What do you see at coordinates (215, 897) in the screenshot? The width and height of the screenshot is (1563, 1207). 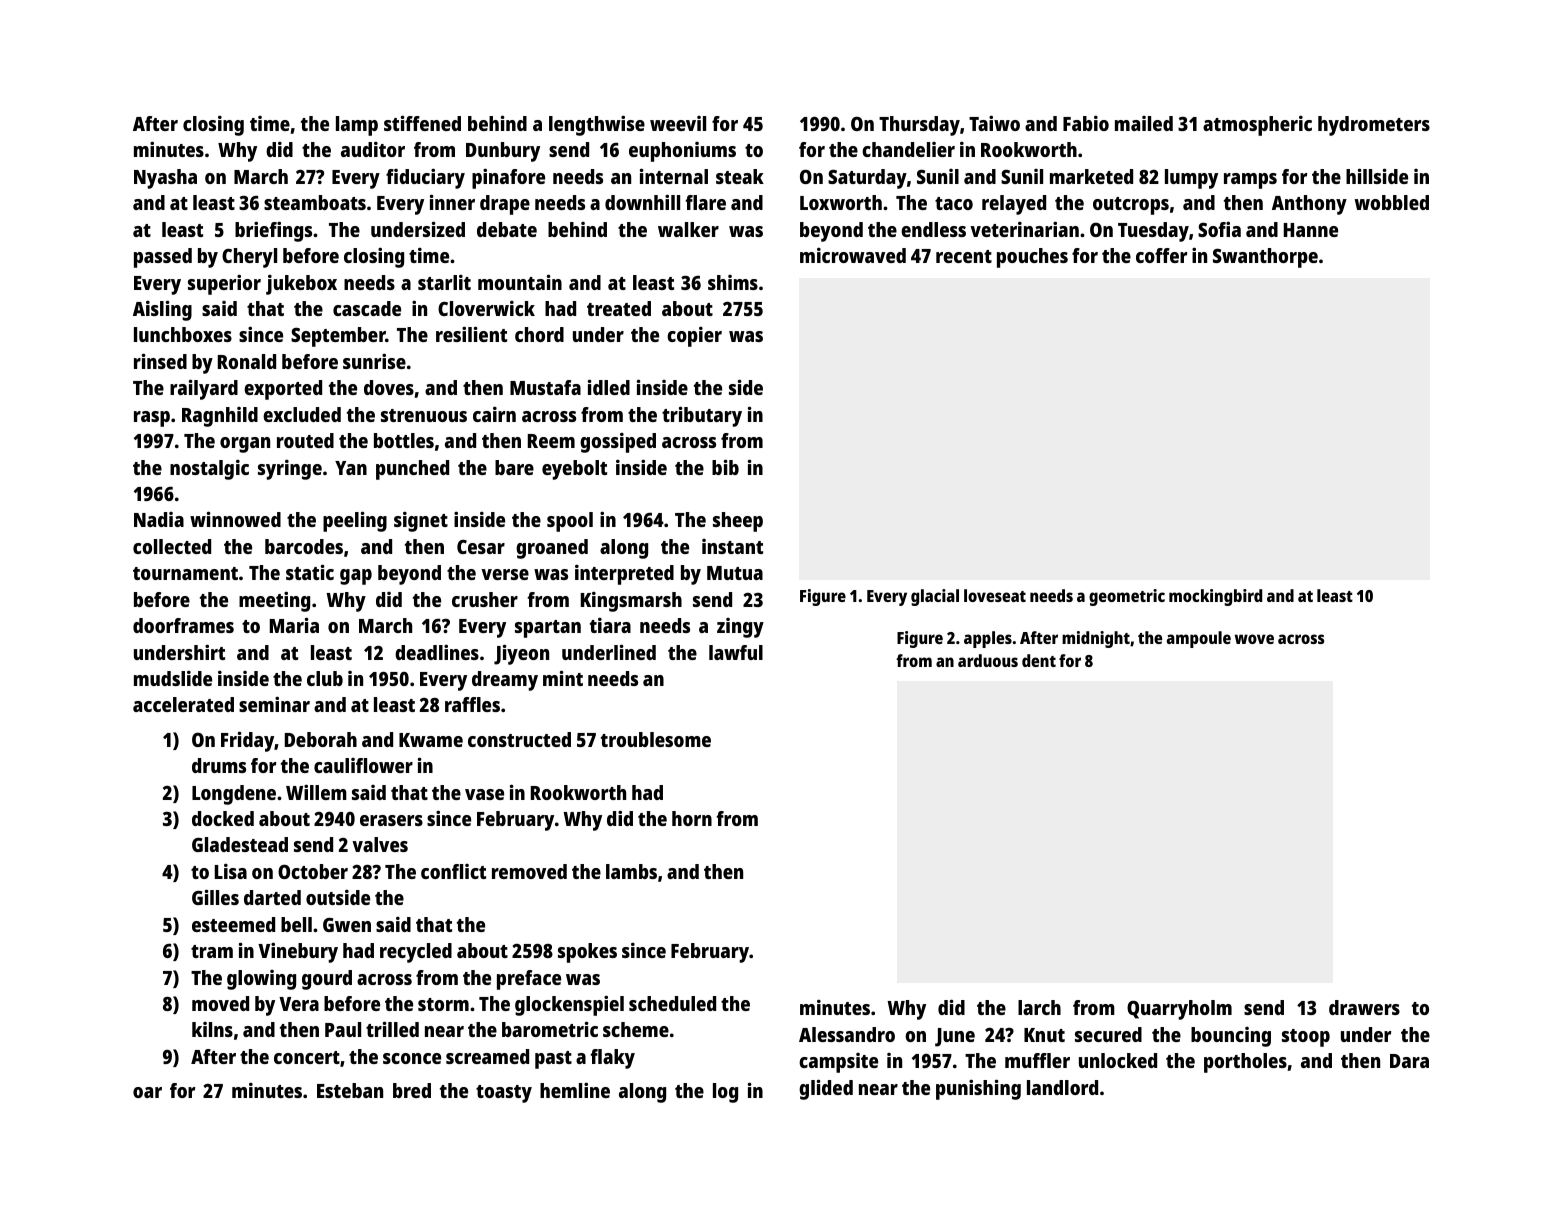 I see `Gilles` at bounding box center [215, 897].
